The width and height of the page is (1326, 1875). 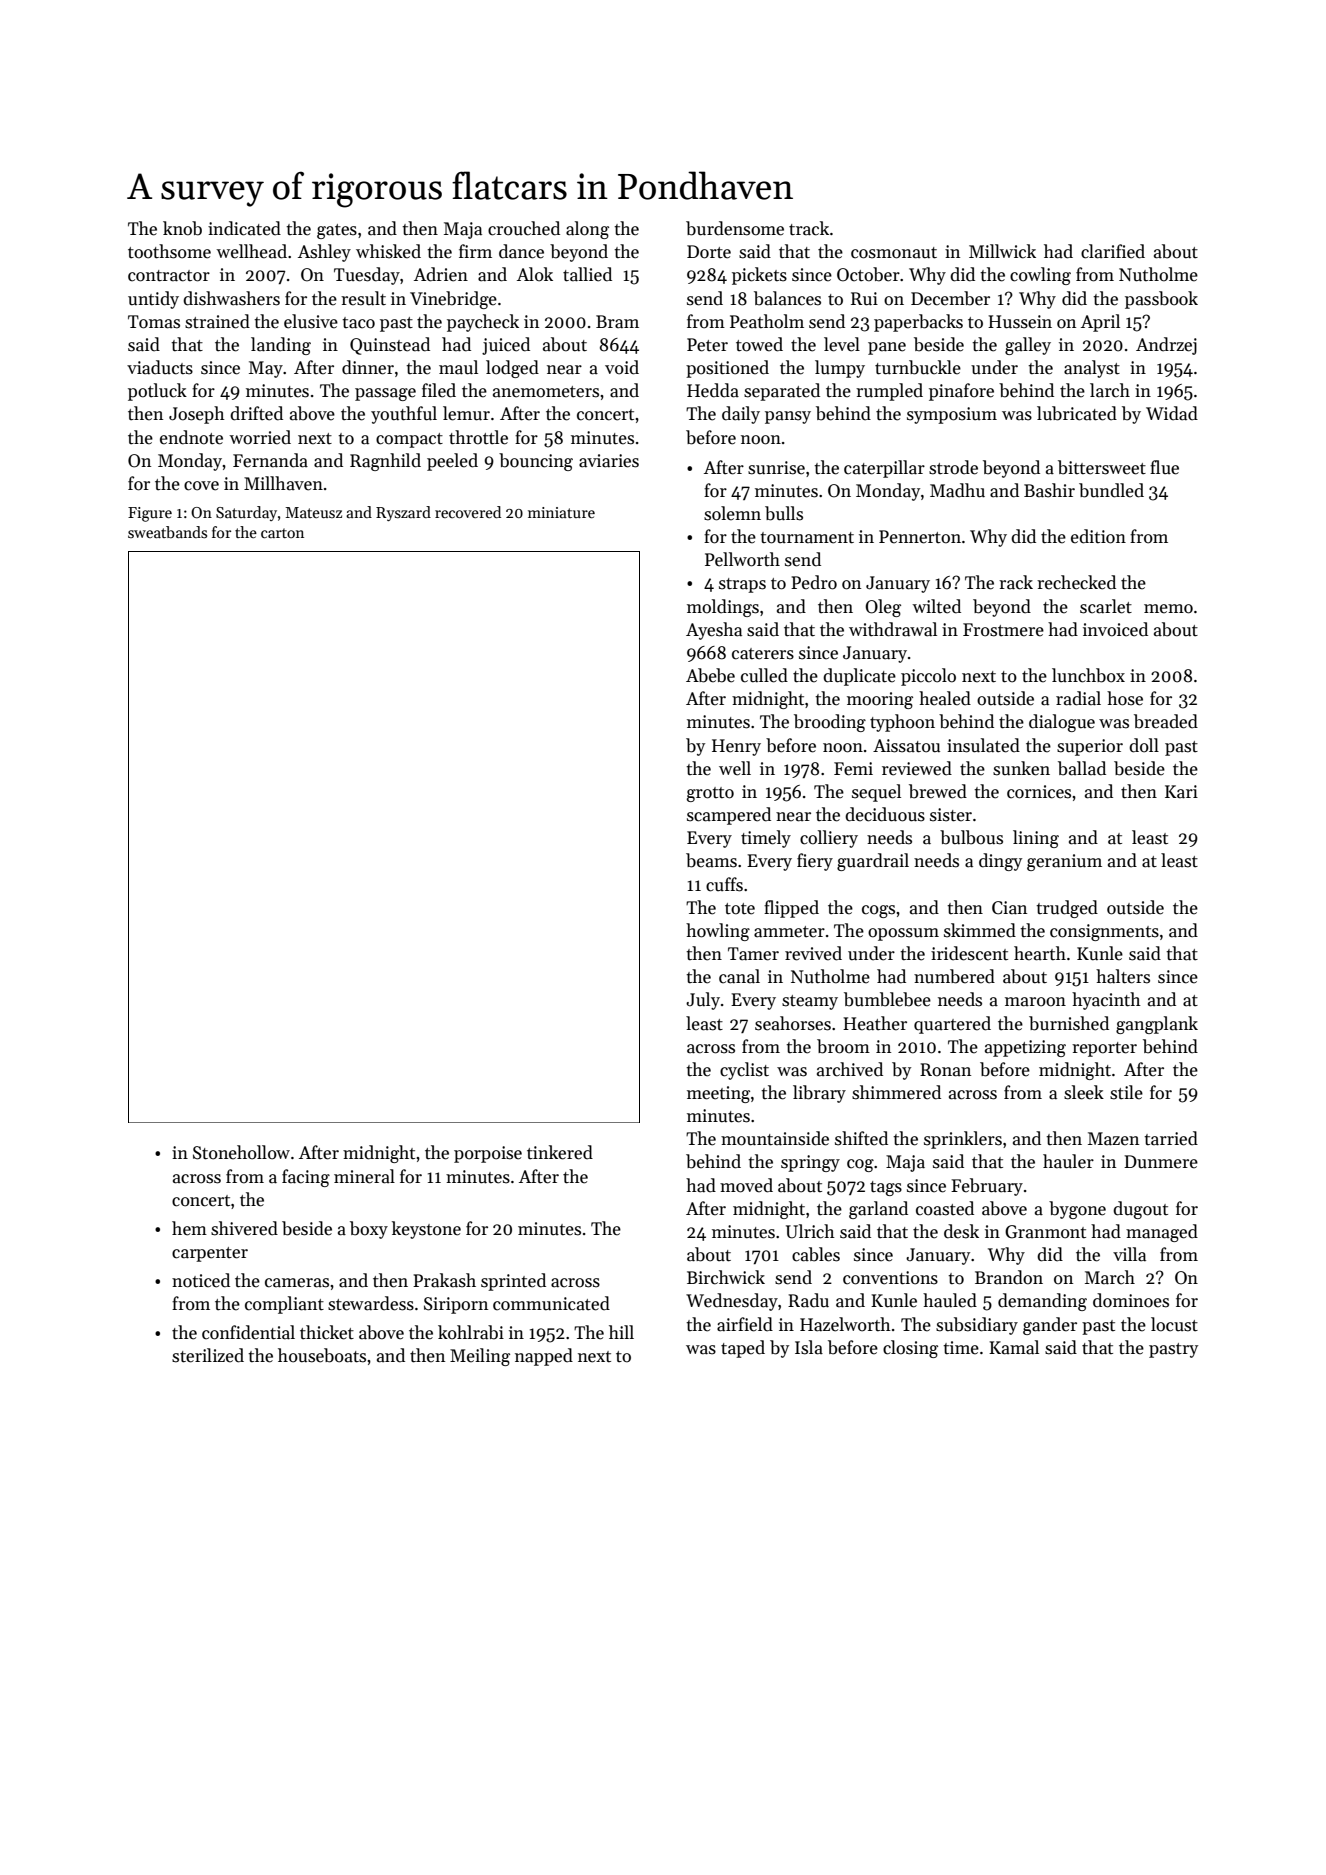 I want to click on Dunmere, so click(x=1161, y=1162).
